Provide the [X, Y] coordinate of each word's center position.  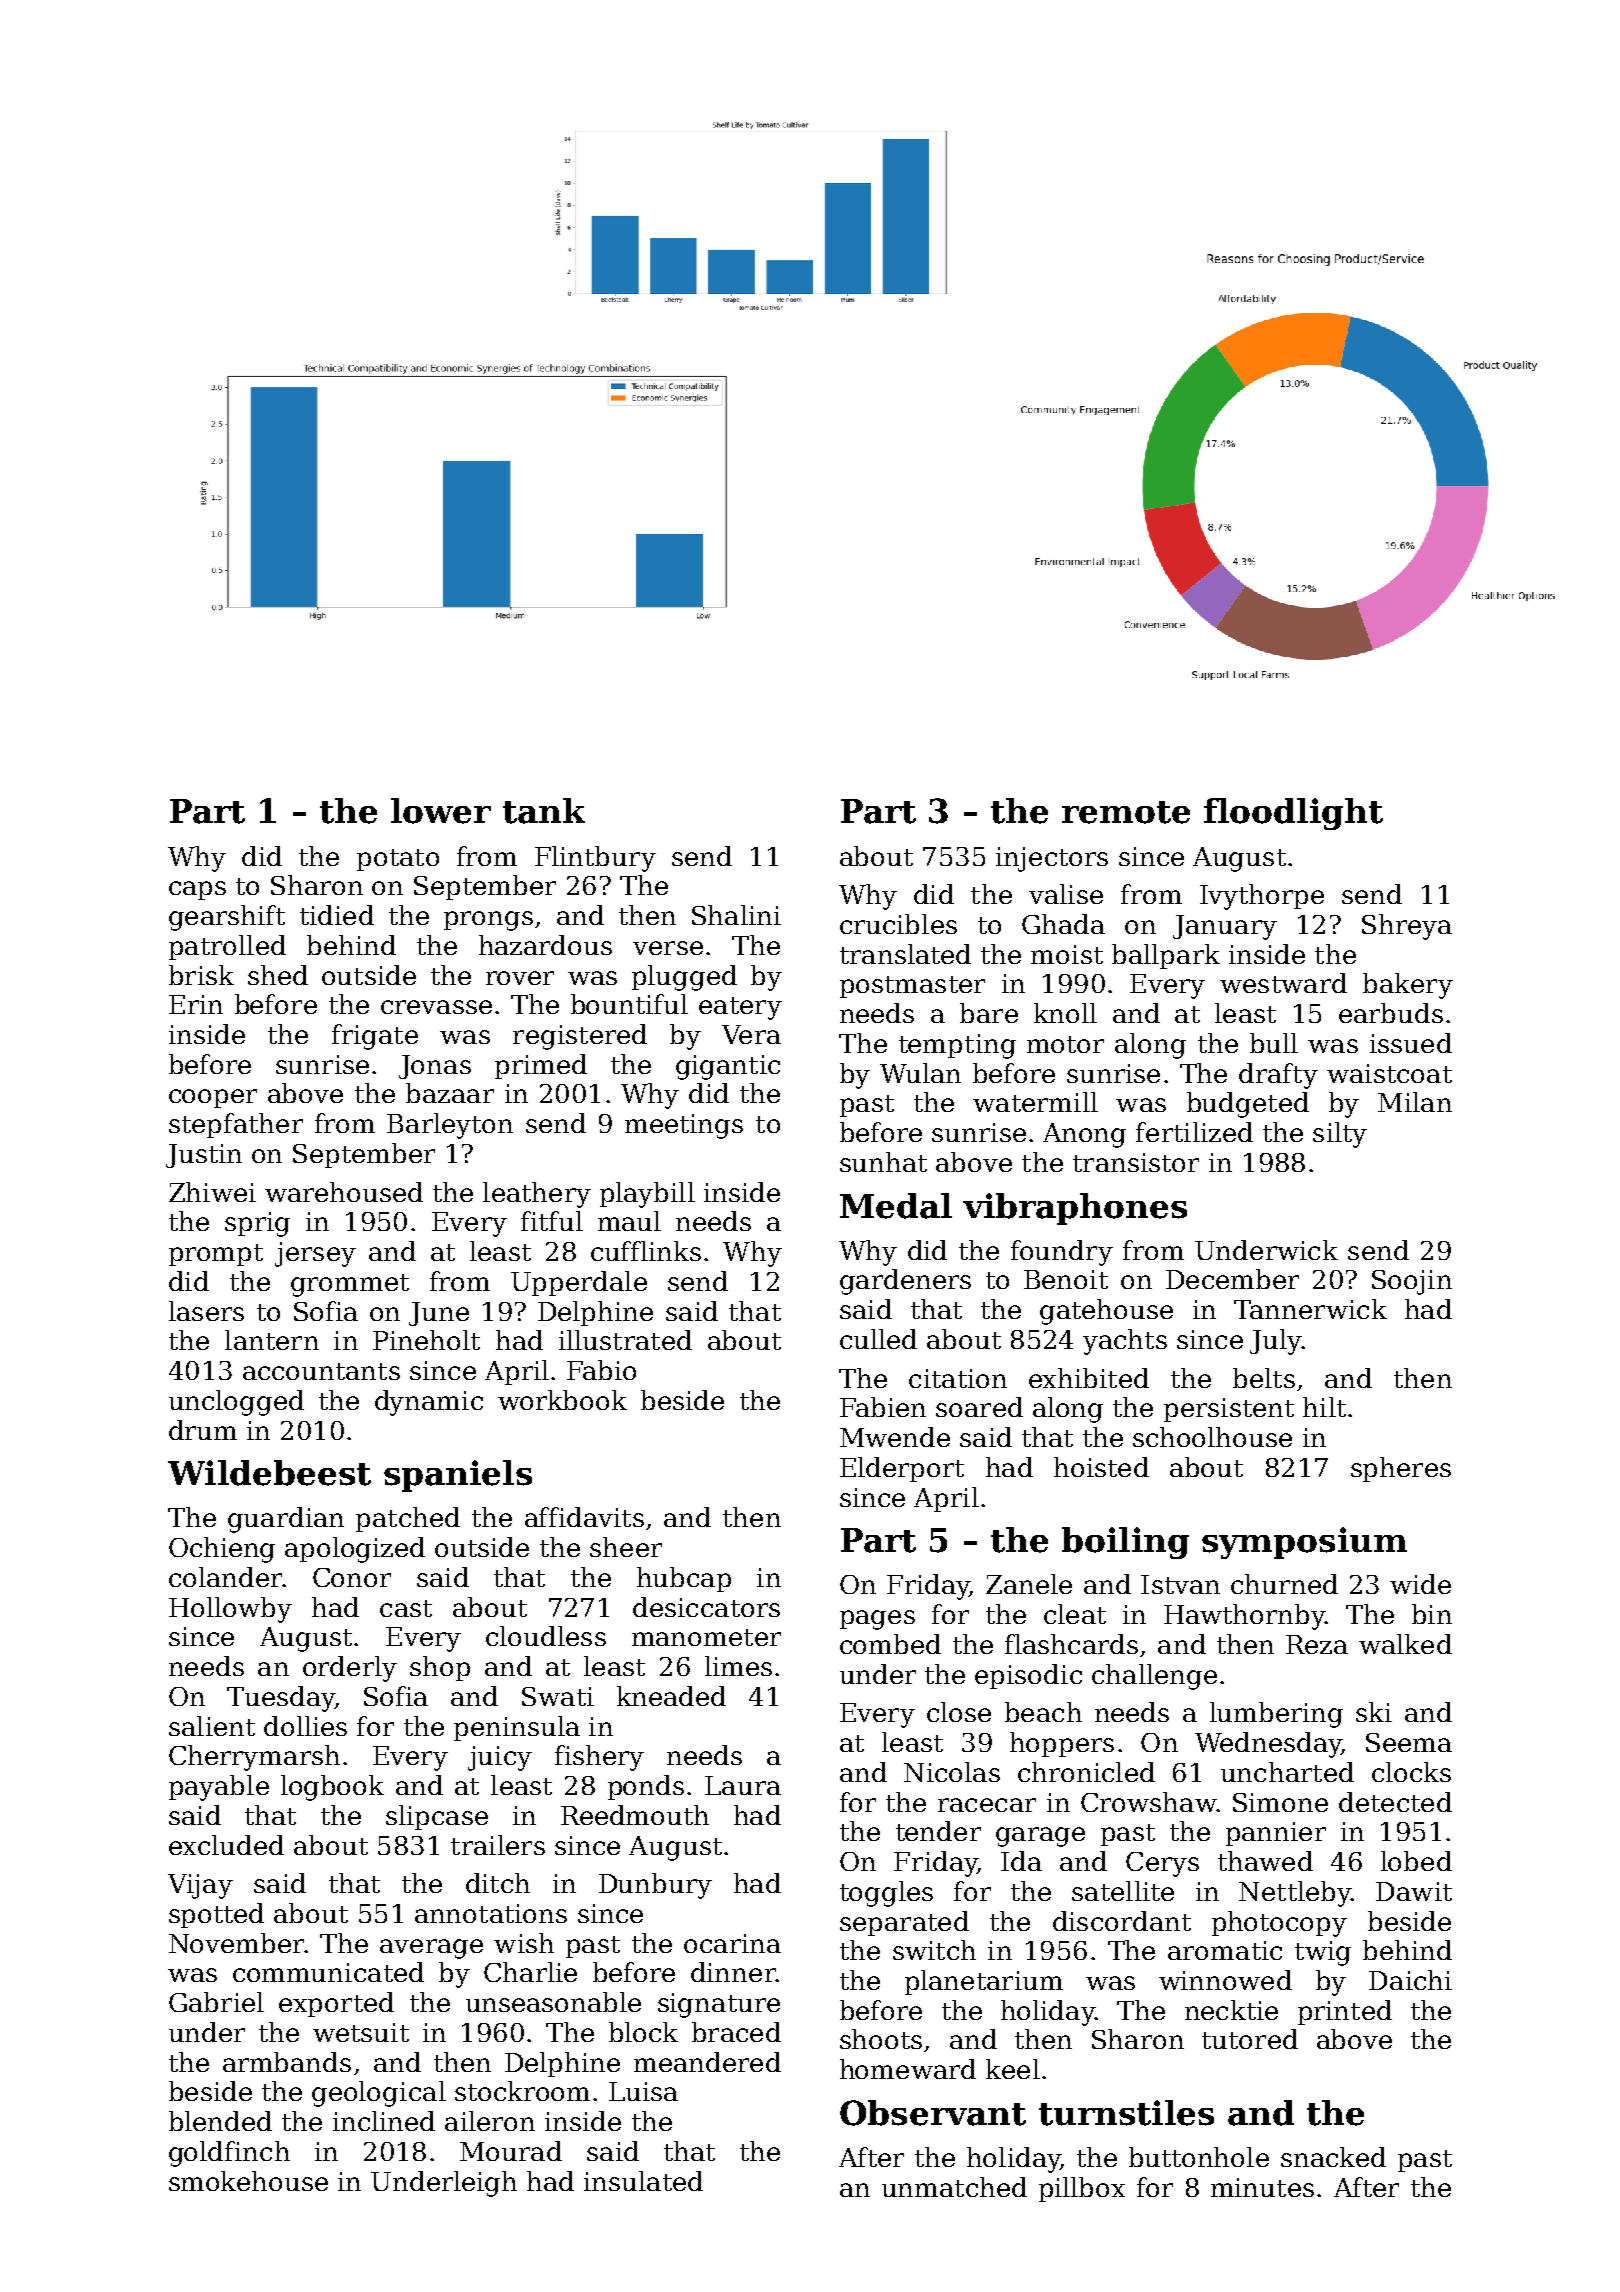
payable [219, 1788]
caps [197, 890]
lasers [206, 1311]
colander [225, 1577]
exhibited [1089, 1378]
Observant [933, 2113]
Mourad [511, 2151]
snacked [1333, 2157]
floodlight [1293, 814]
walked [1405, 1644]
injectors [1052, 859]
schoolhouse [1212, 1437]
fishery [599, 1758]
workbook [562, 1400]
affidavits [584, 1517]
